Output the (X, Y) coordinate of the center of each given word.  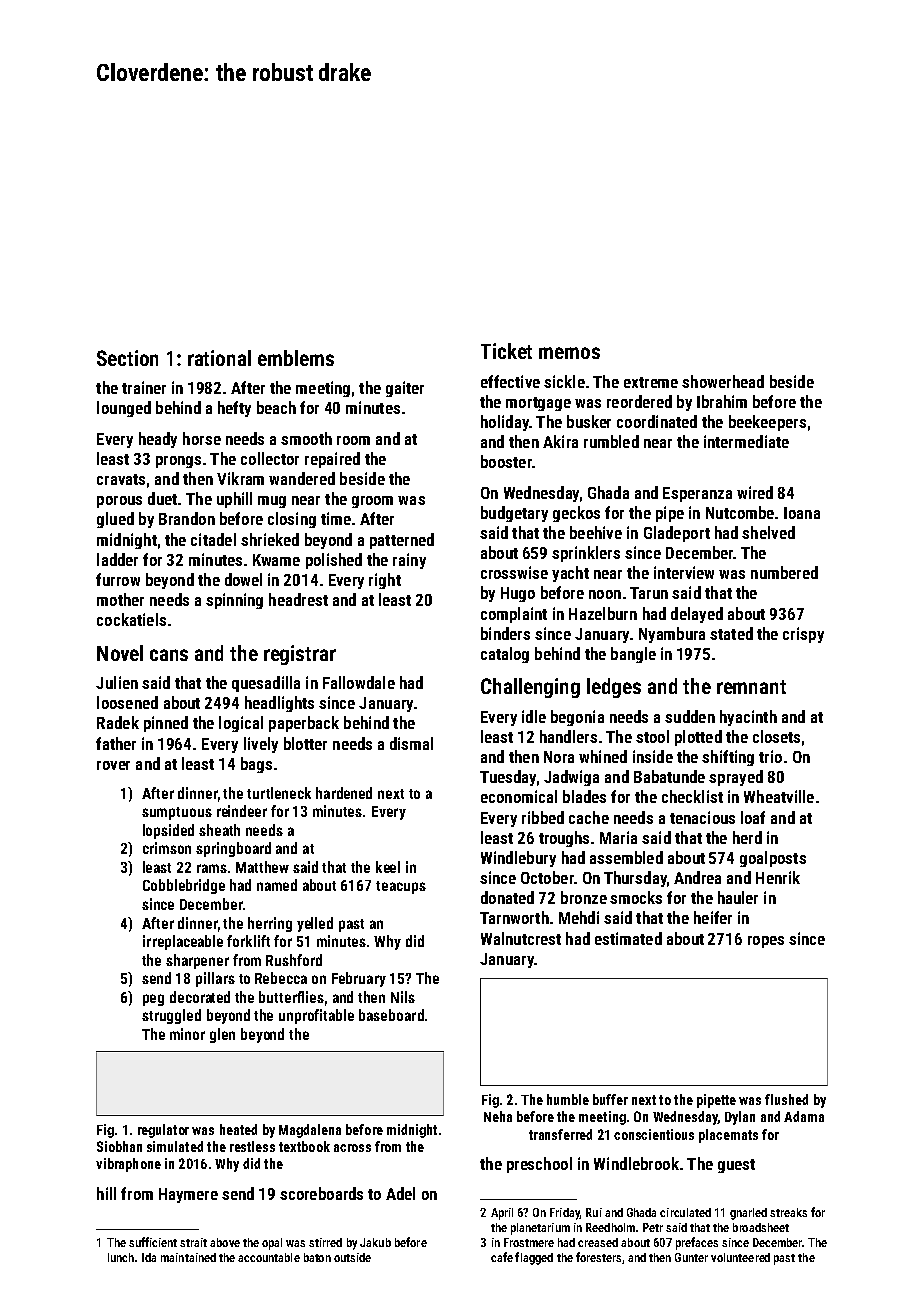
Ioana (802, 513)
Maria (618, 837)
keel (388, 867)
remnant (751, 687)
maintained (188, 1257)
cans (169, 655)
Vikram (240, 478)
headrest (298, 599)
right (385, 581)
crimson (167, 848)
